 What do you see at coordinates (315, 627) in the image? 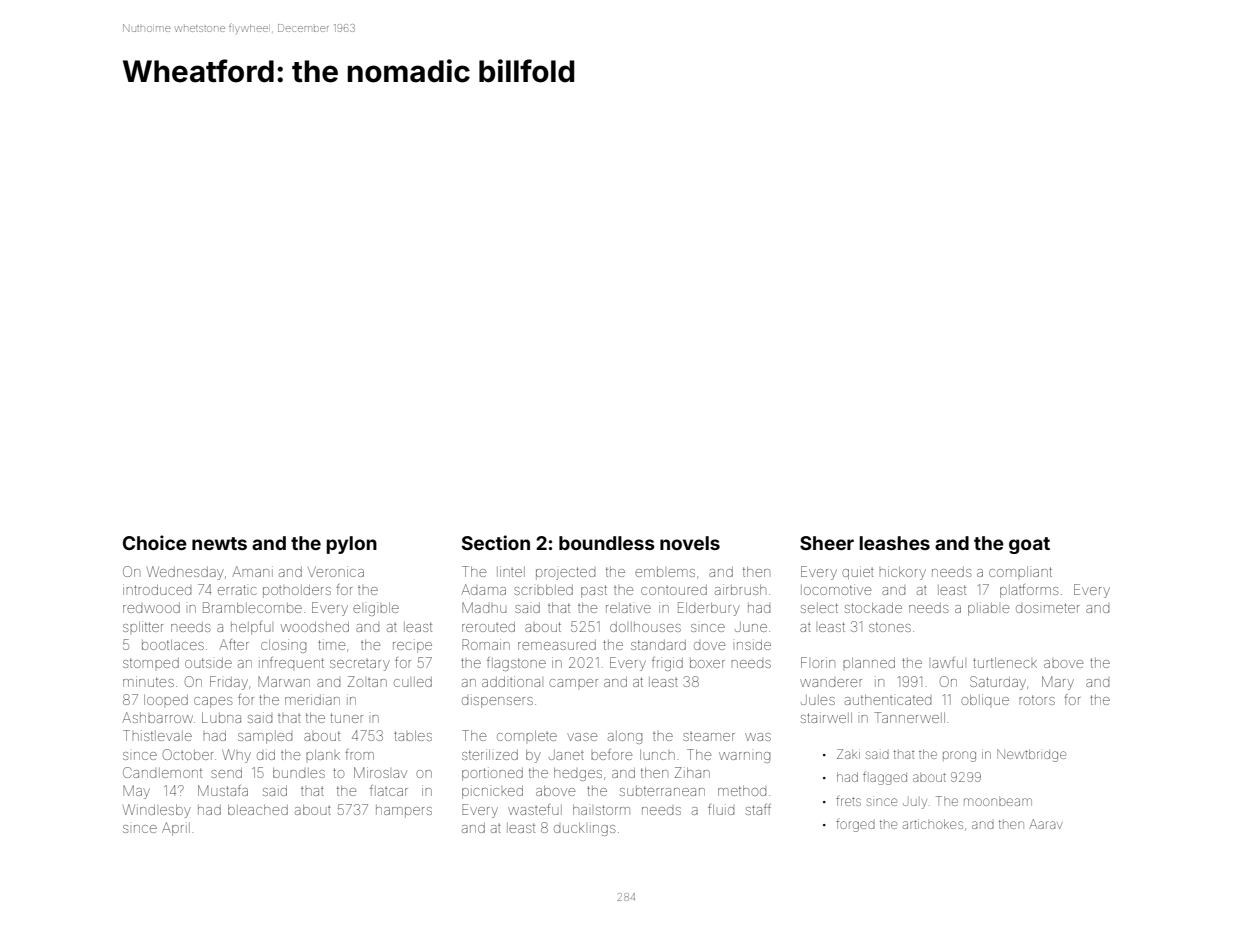
I see `woodshed` at bounding box center [315, 627].
